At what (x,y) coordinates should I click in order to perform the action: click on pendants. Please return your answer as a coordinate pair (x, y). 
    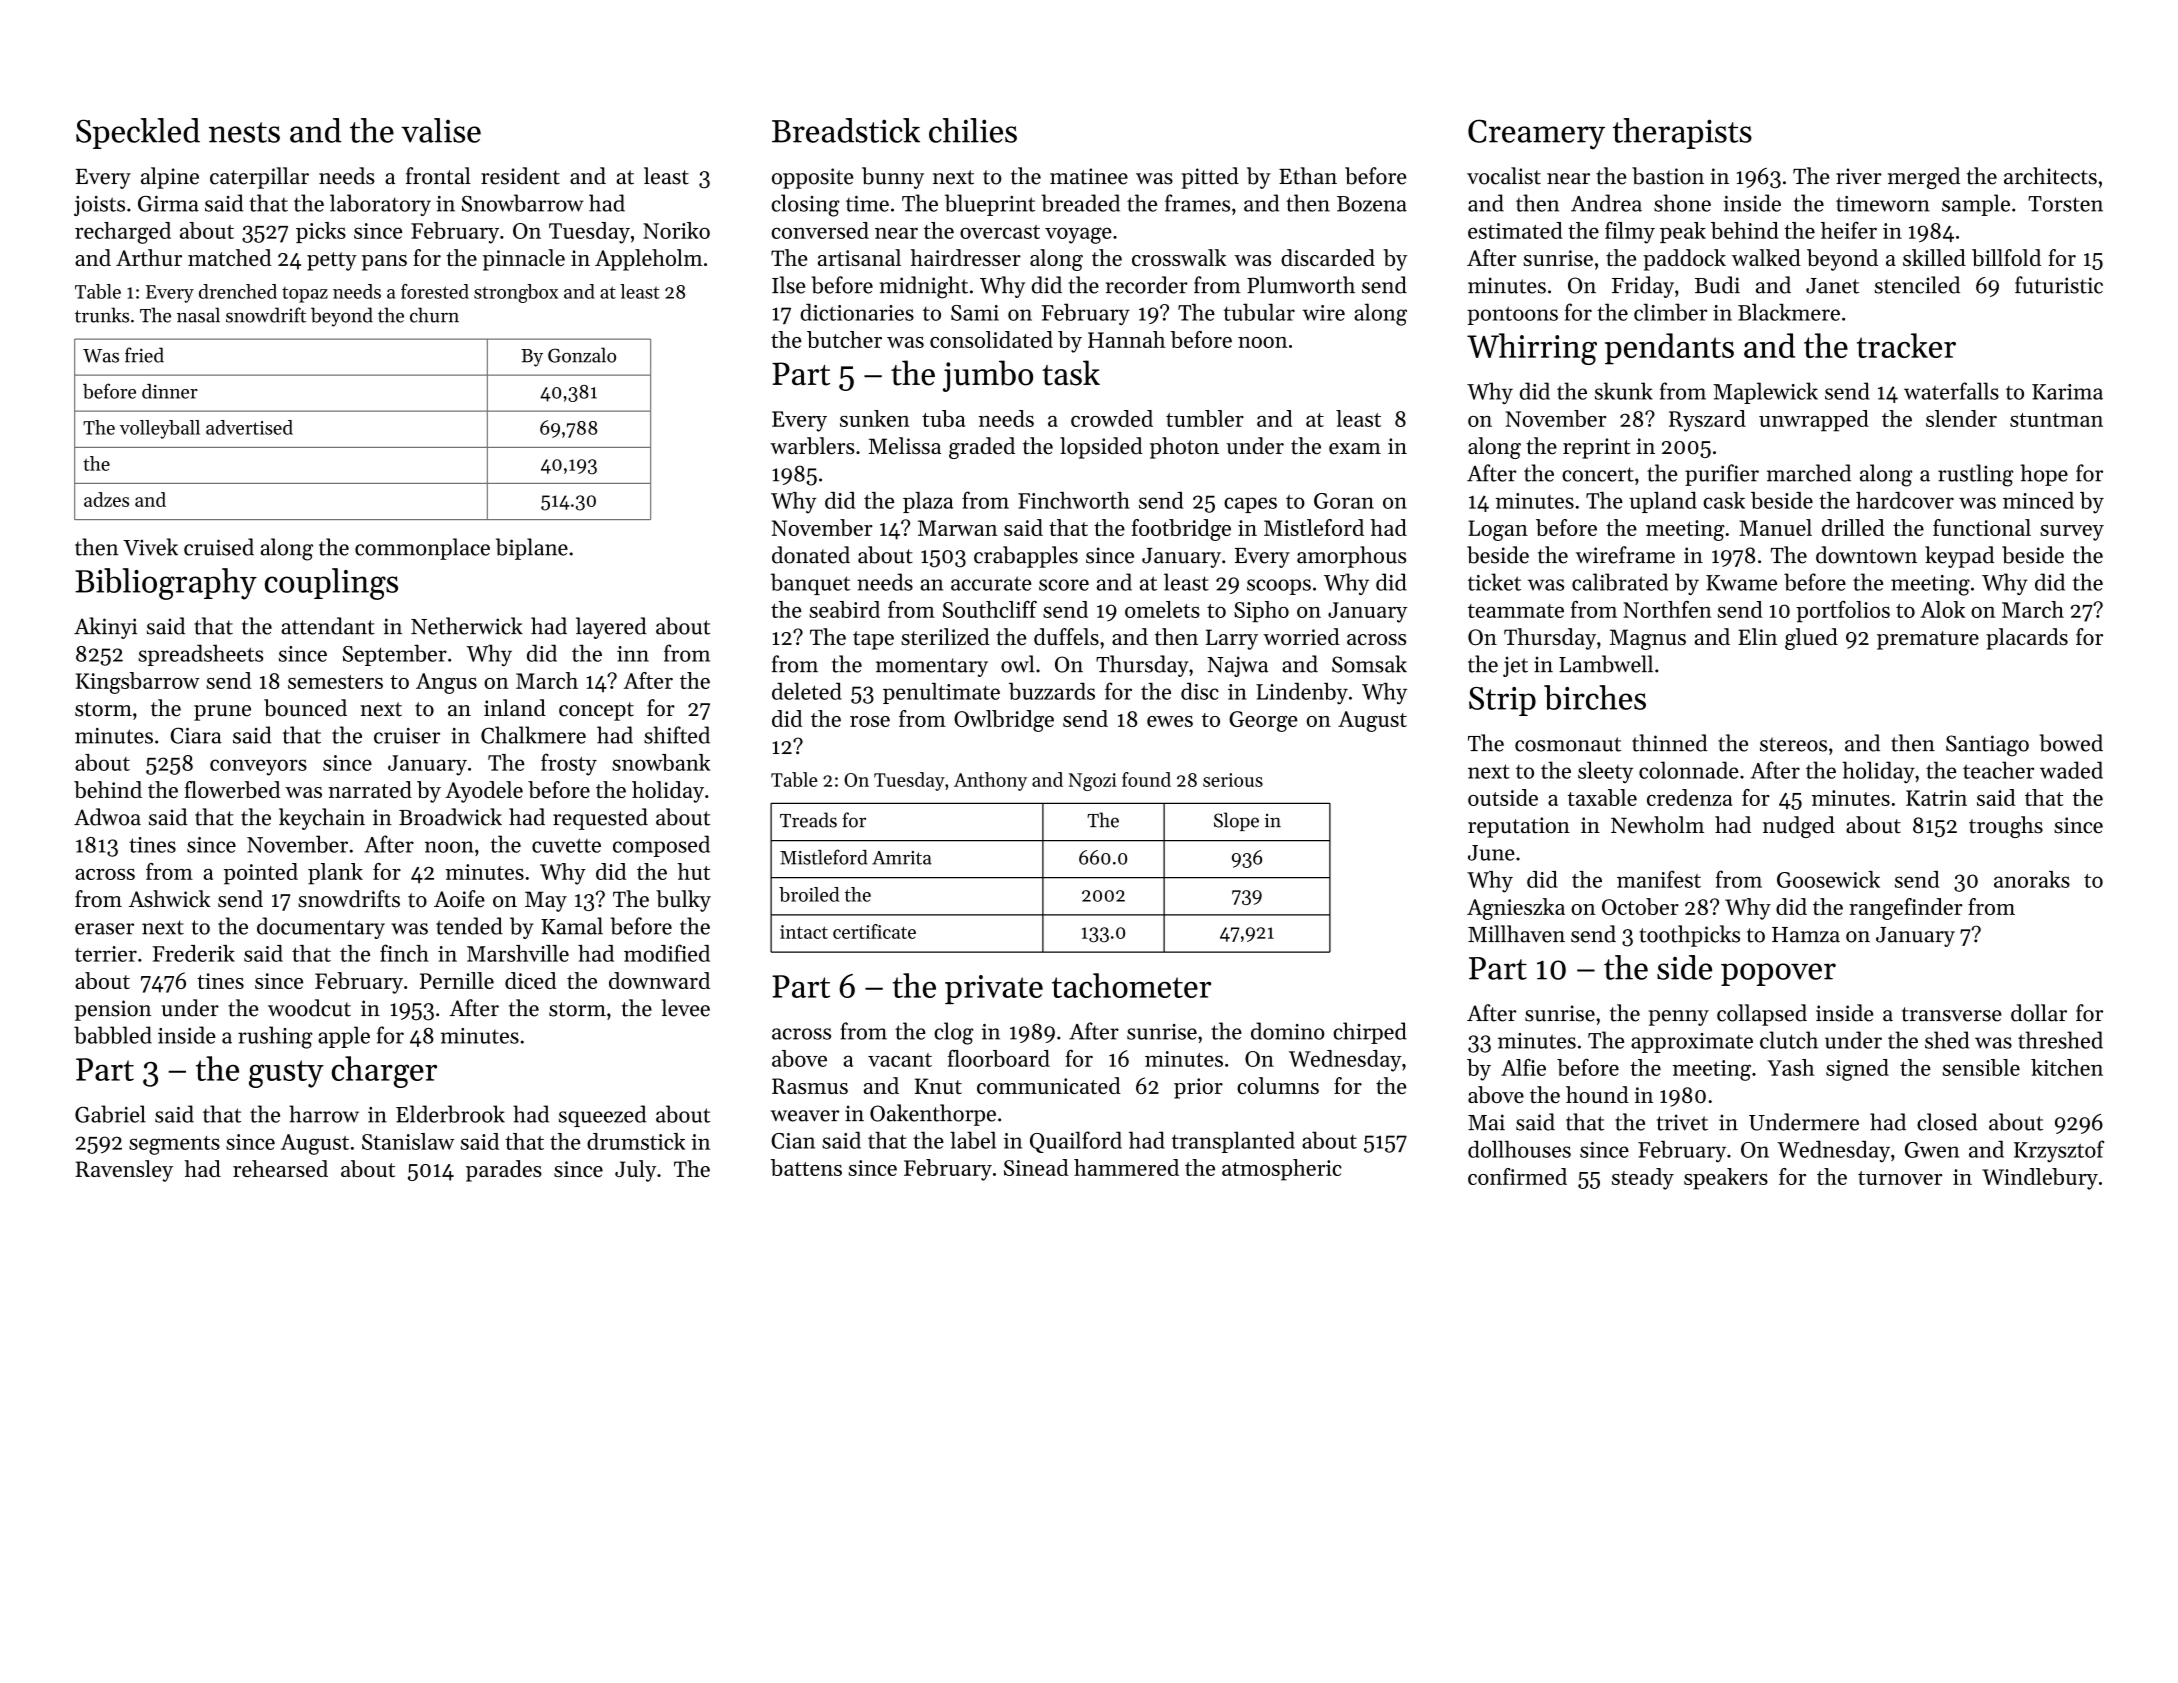
    Looking at the image, I should click on (1669, 349).
